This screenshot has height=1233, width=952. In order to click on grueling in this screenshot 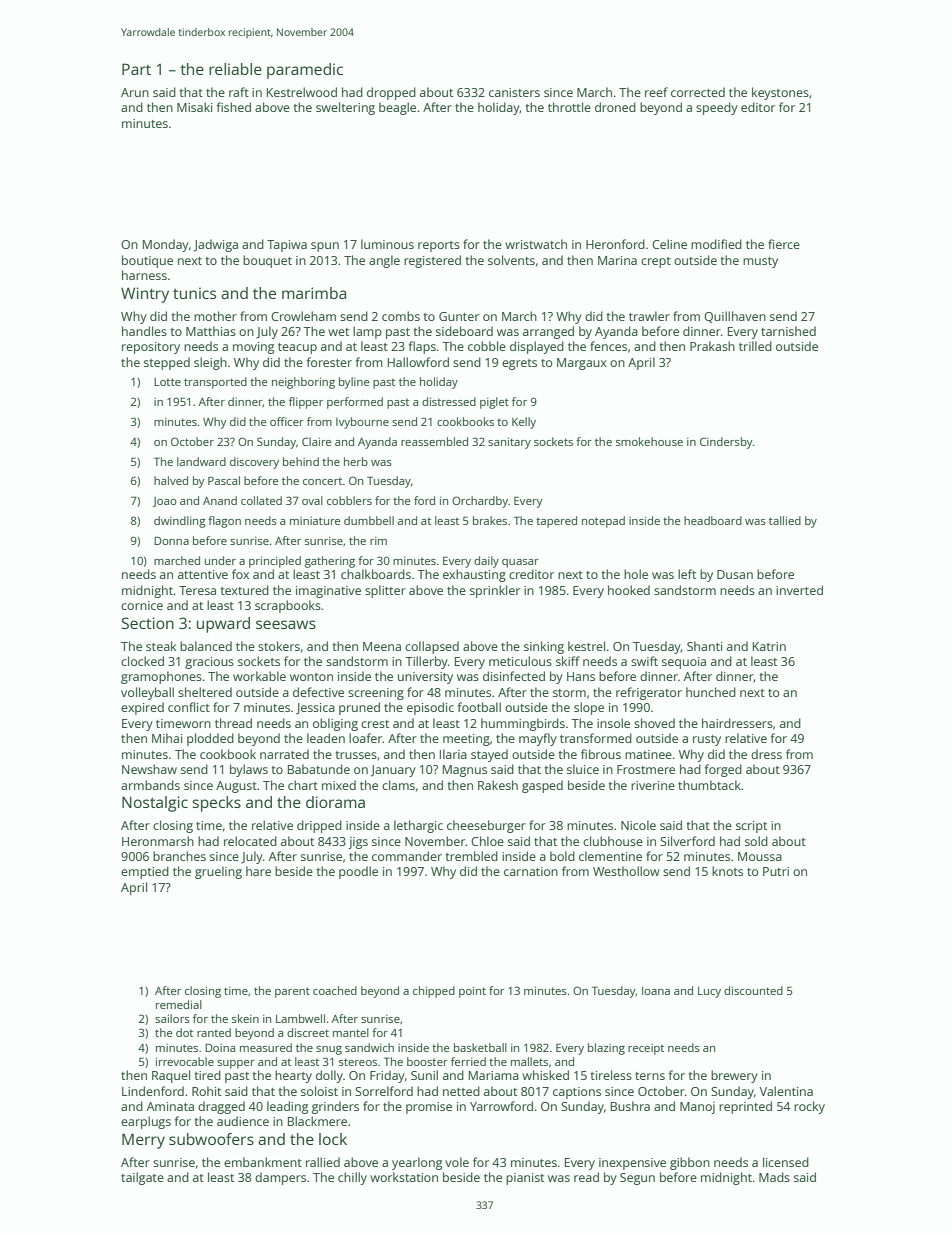, I will do `click(218, 872)`.
